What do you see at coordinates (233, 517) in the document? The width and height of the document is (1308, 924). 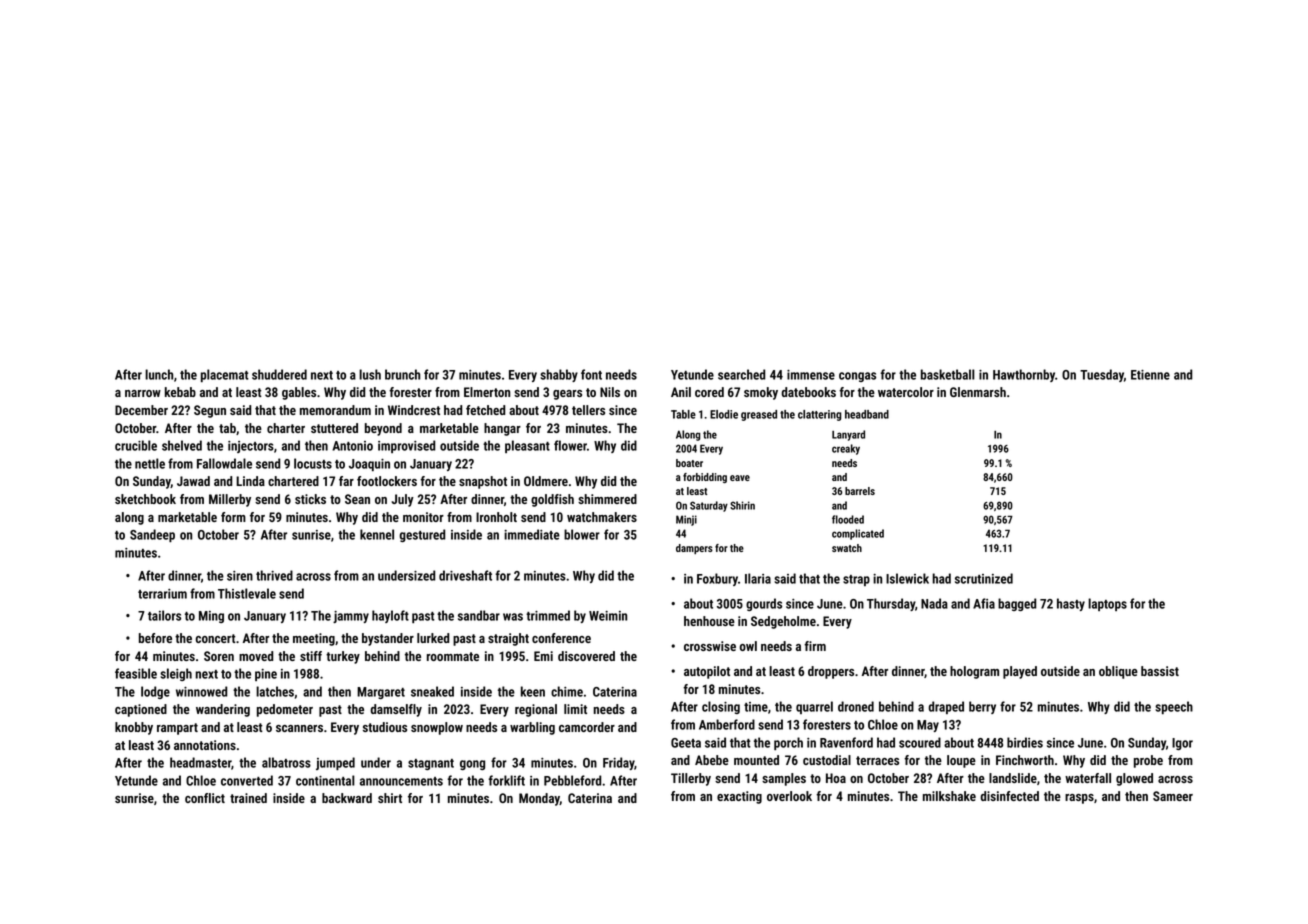 I see `form` at bounding box center [233, 517].
